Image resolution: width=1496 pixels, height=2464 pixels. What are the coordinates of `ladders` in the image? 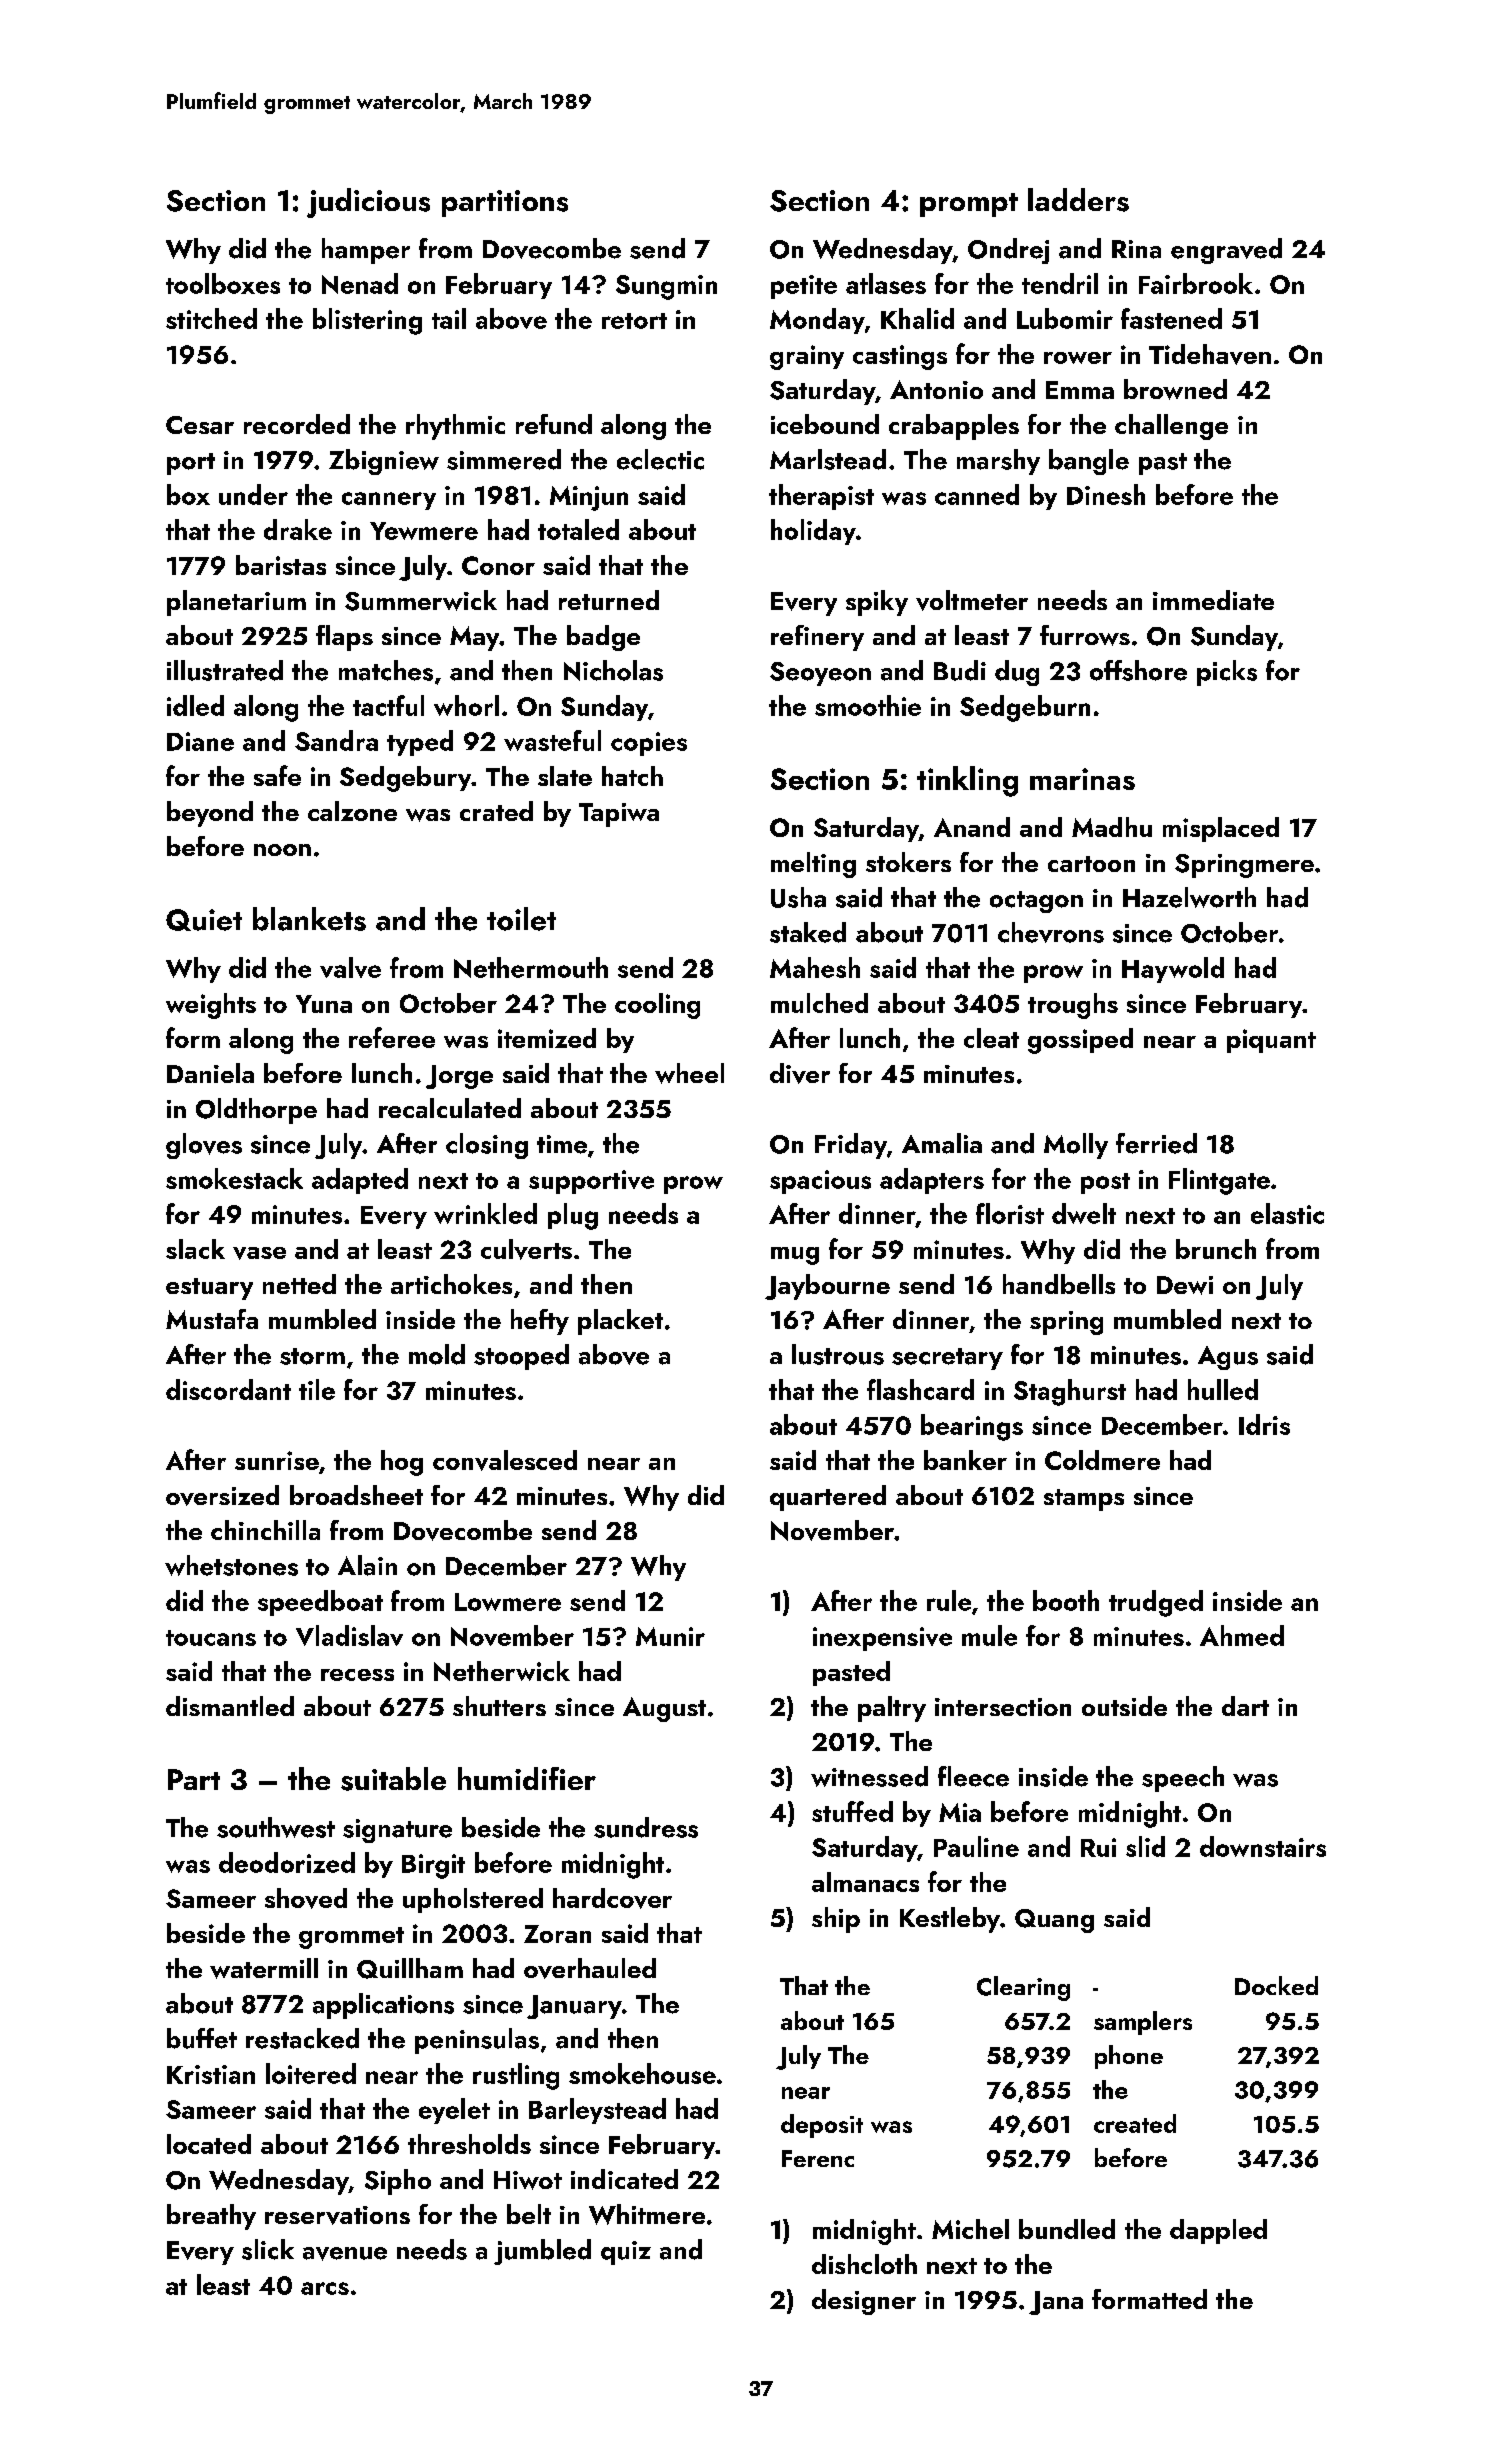 It's located at (1078, 200).
